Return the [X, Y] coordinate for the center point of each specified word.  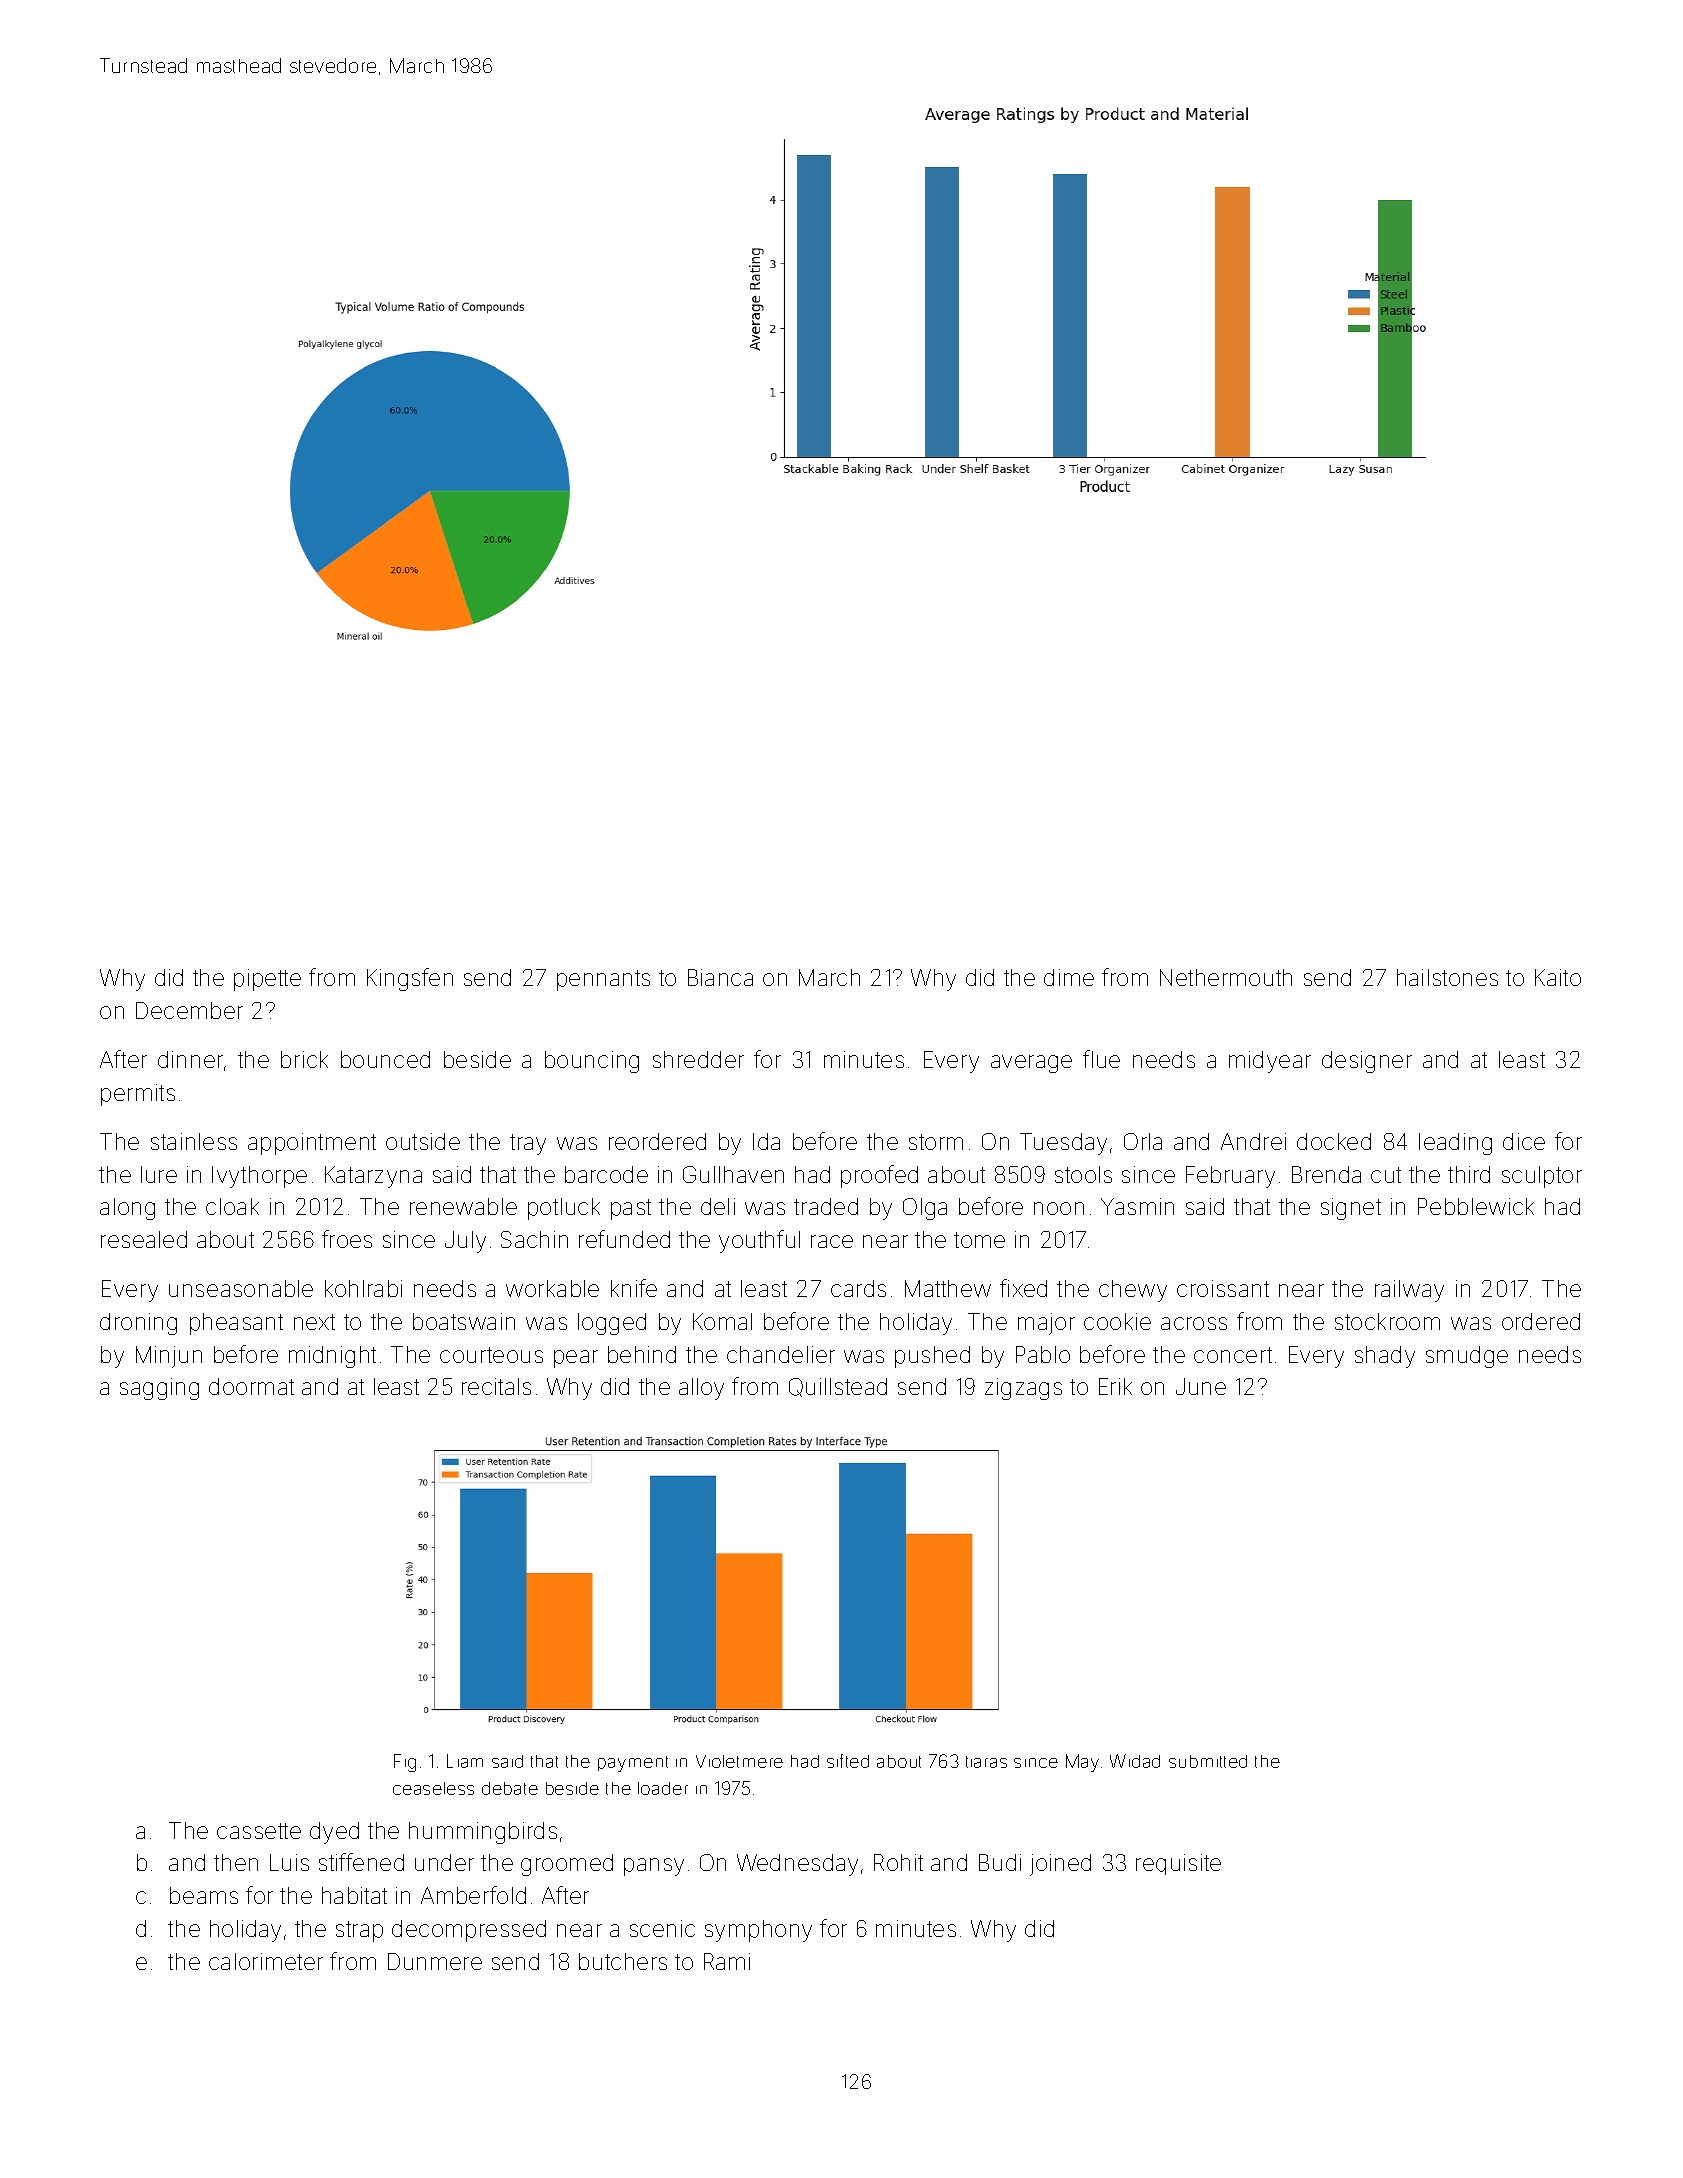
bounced [385, 1059]
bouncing [592, 1062]
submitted [1208, 1761]
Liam [465, 1761]
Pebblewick [1476, 1206]
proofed [879, 1176]
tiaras [986, 1762]
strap [359, 1931]
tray [528, 1144]
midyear [1270, 1062]
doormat [251, 1386]
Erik [1115, 1386]
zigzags [1023, 1389]
